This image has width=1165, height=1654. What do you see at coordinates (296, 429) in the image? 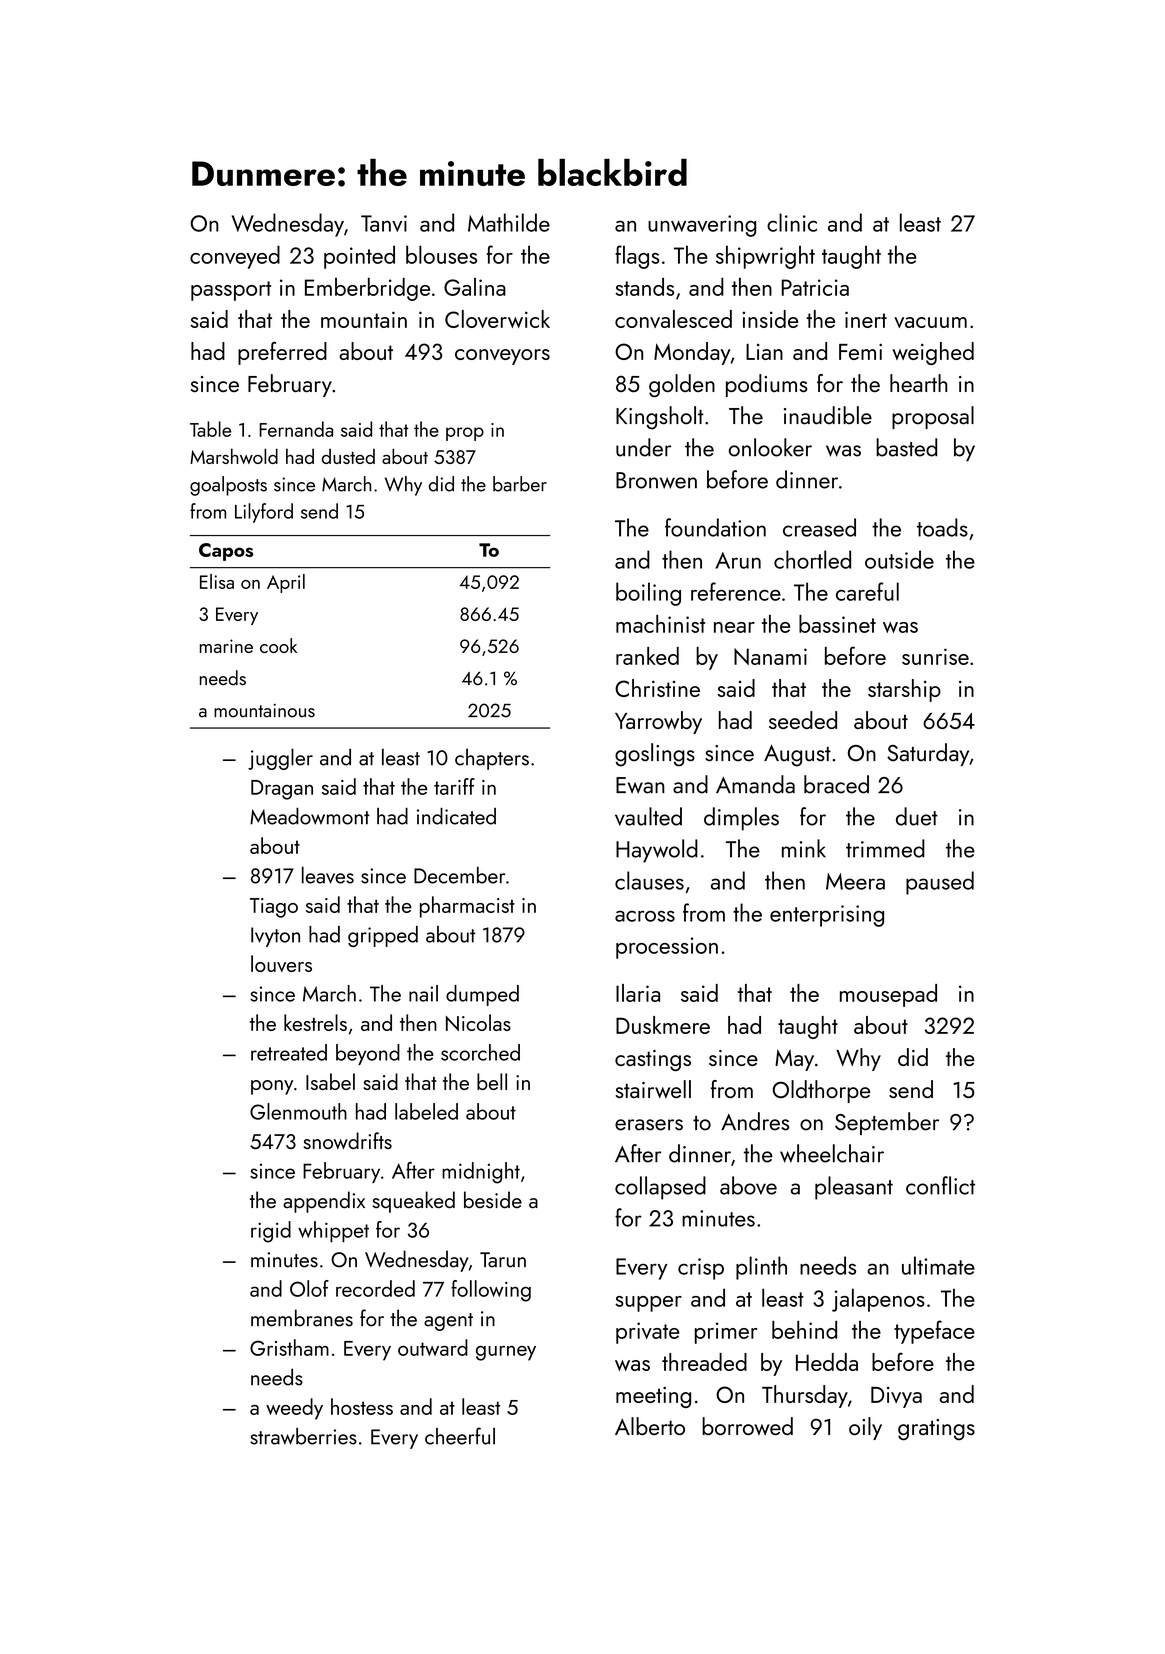
I see `Fernanda` at bounding box center [296, 429].
